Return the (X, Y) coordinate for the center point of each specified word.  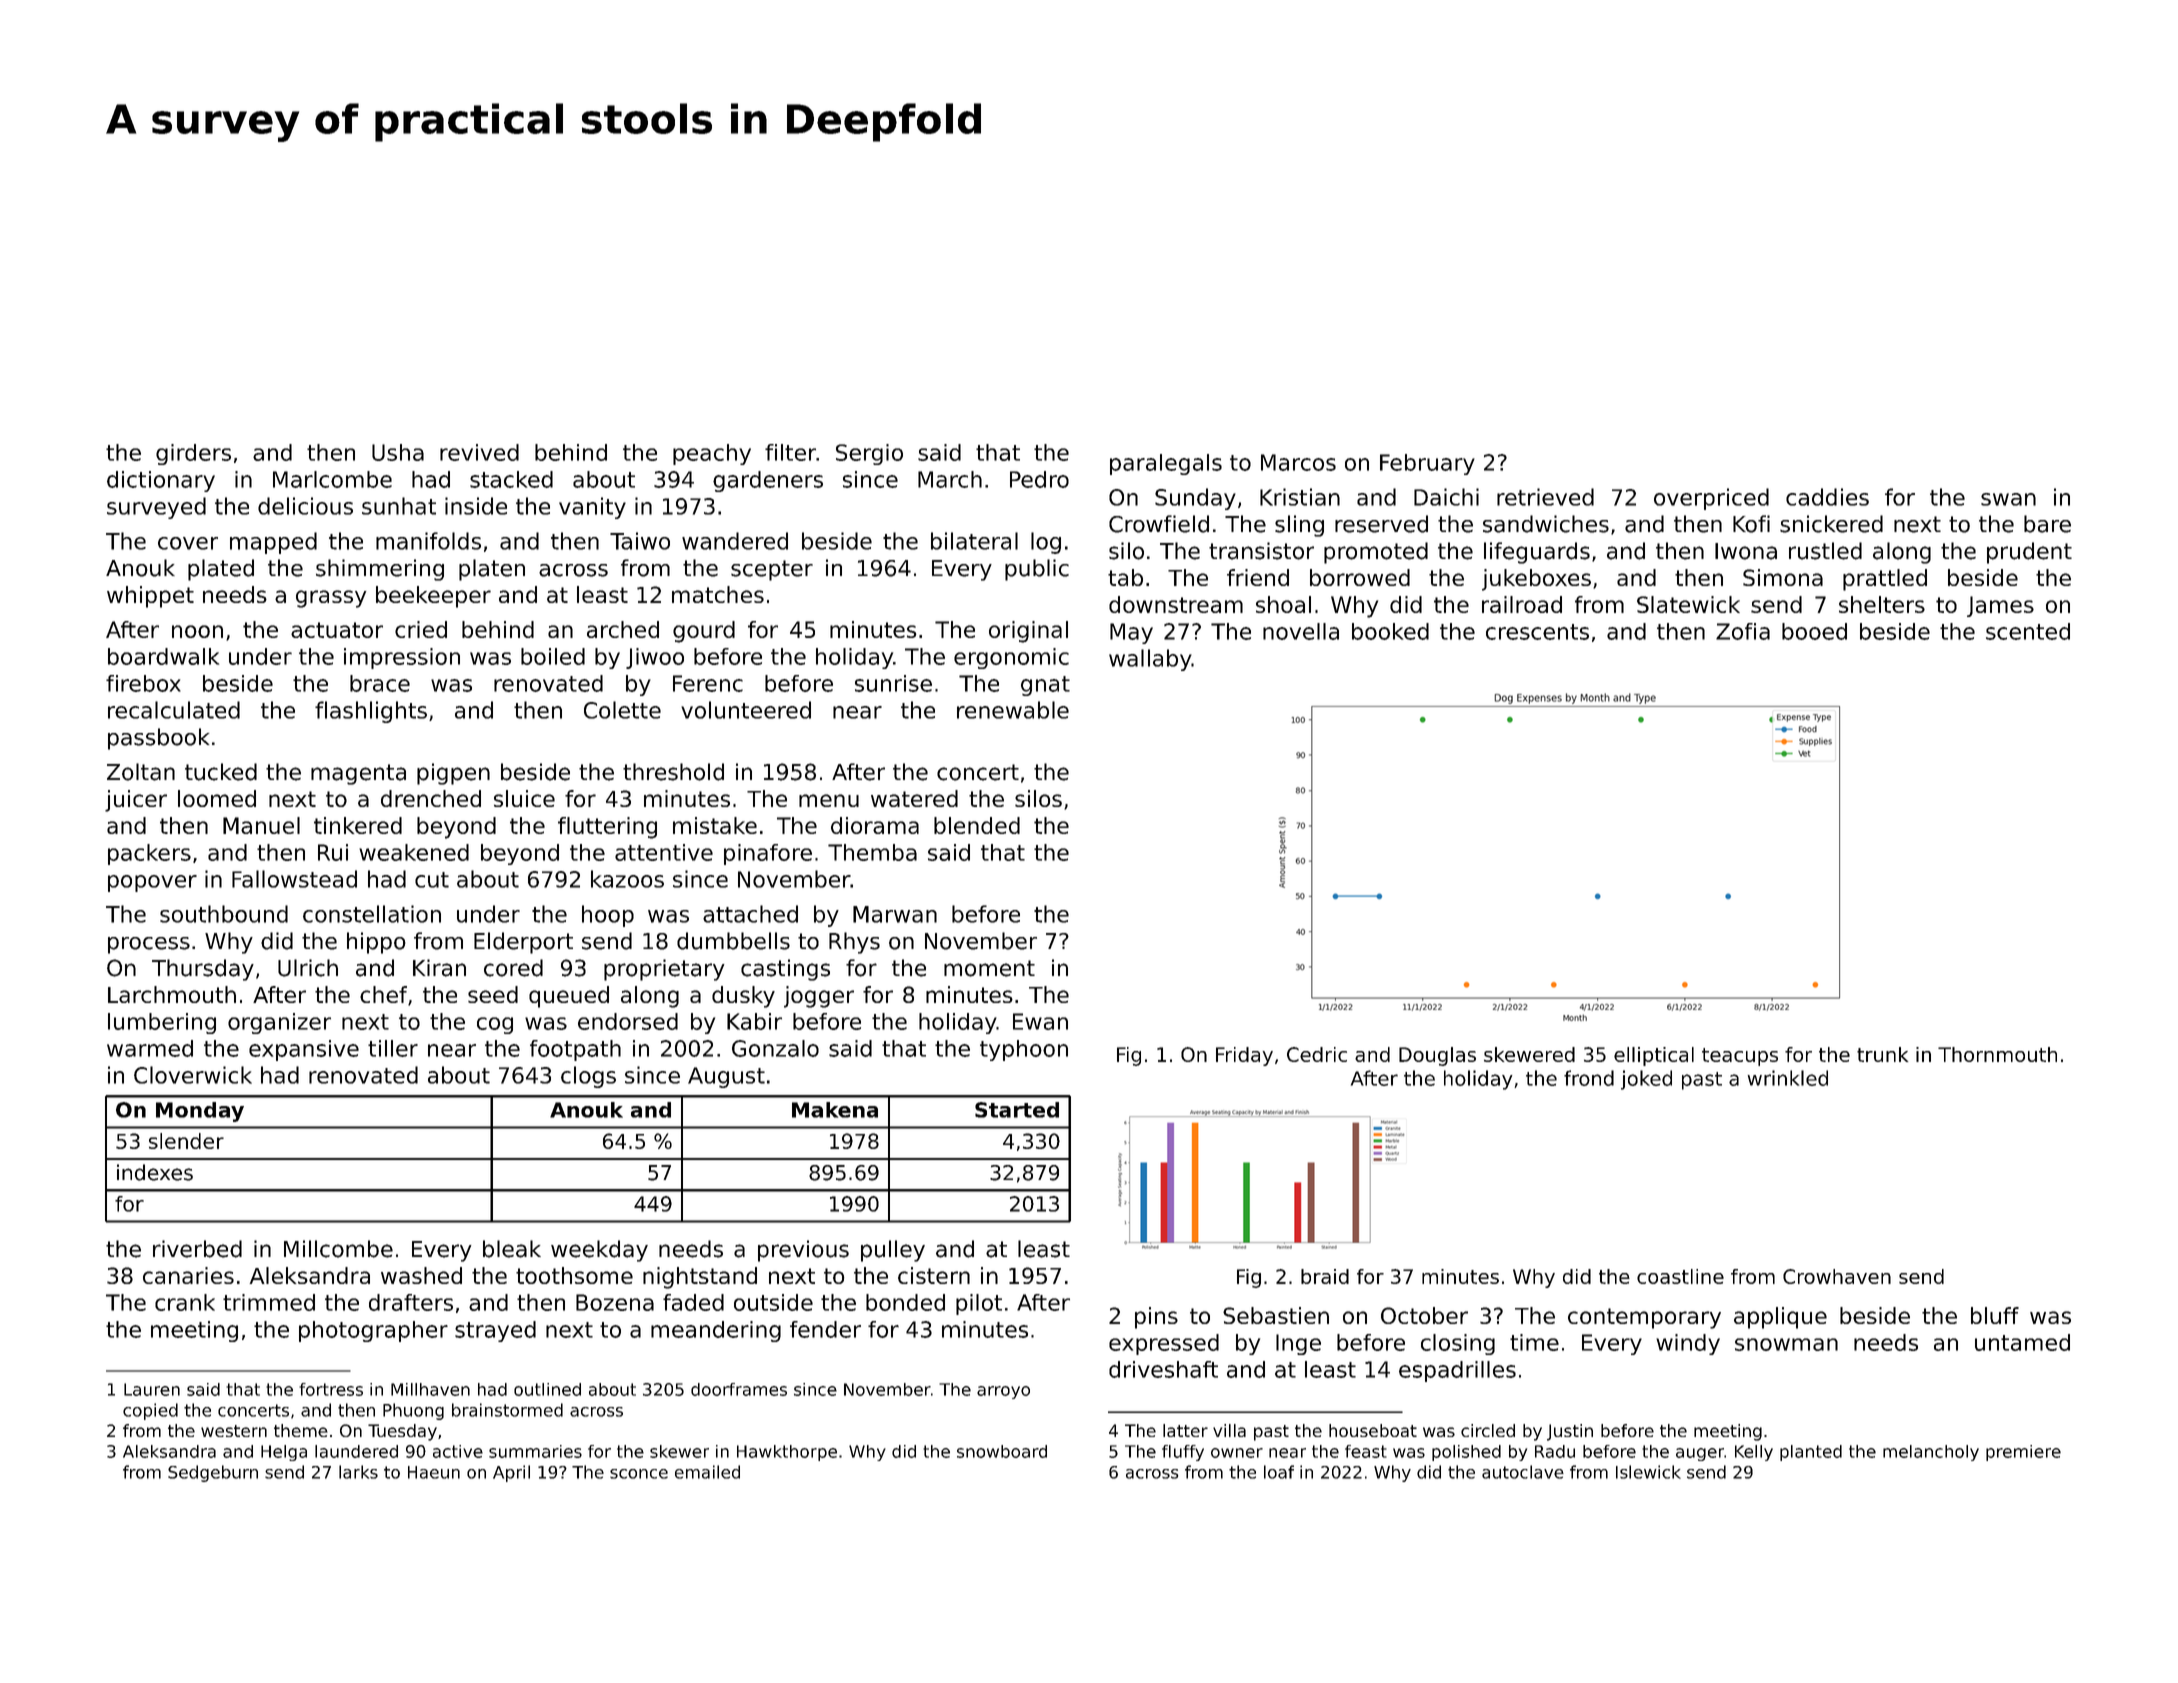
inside (476, 506)
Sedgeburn (213, 1473)
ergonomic (1011, 658)
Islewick (1648, 1472)
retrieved (1545, 497)
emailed (707, 1472)
